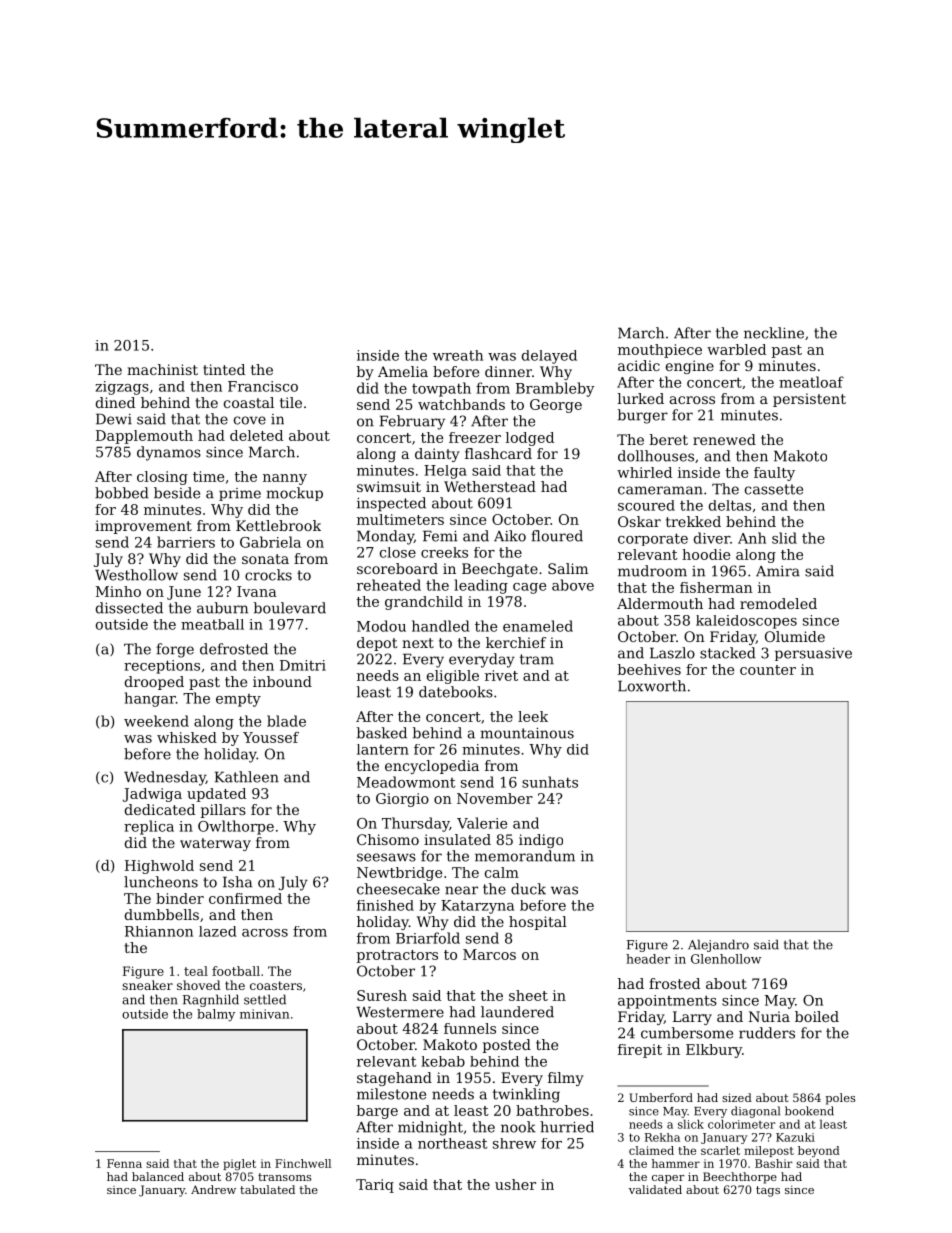 Image resolution: width=952 pixels, height=1233 pixels. I want to click on Andrew, so click(213, 1189).
